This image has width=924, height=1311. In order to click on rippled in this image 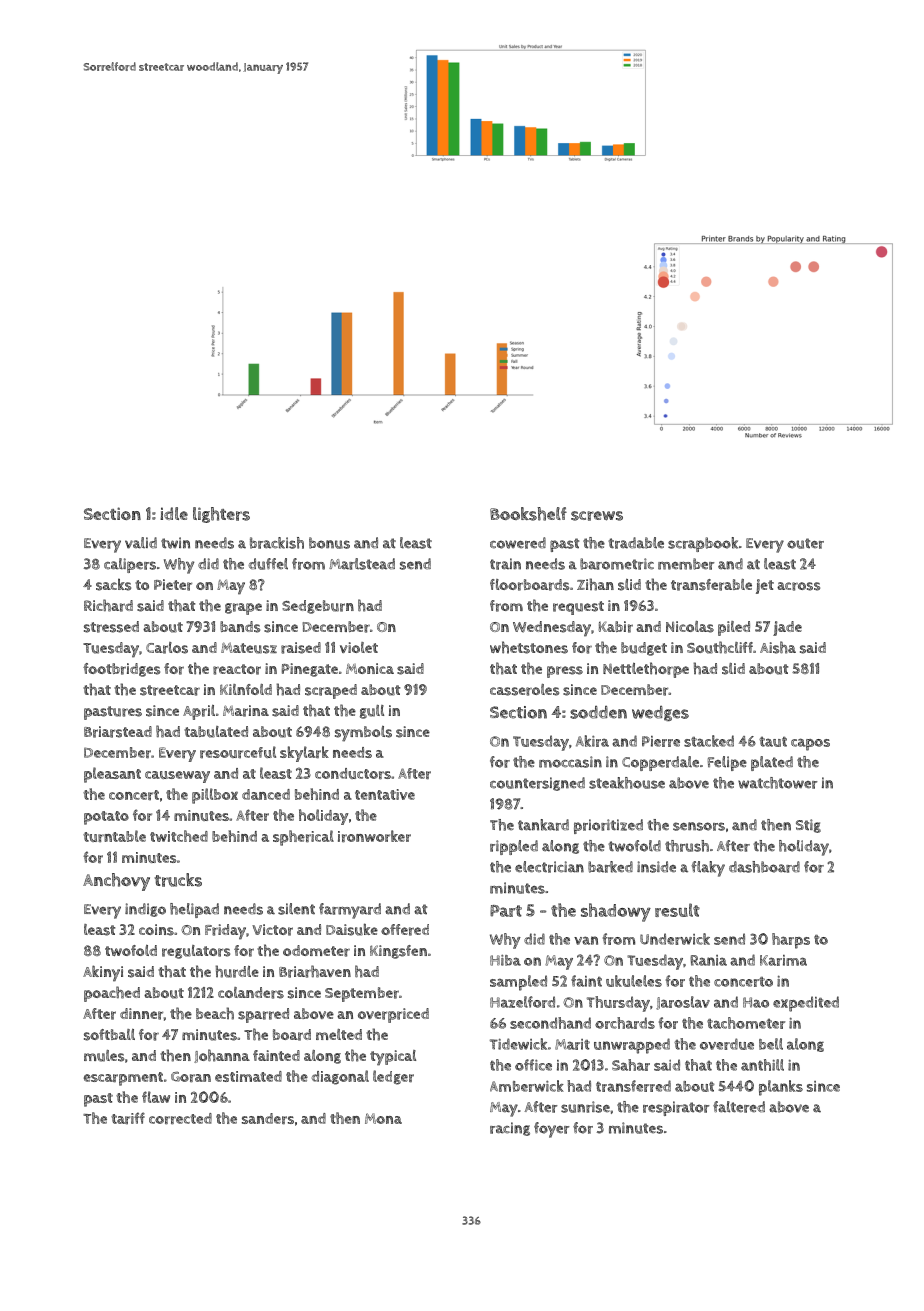, I will do `click(514, 847)`.
